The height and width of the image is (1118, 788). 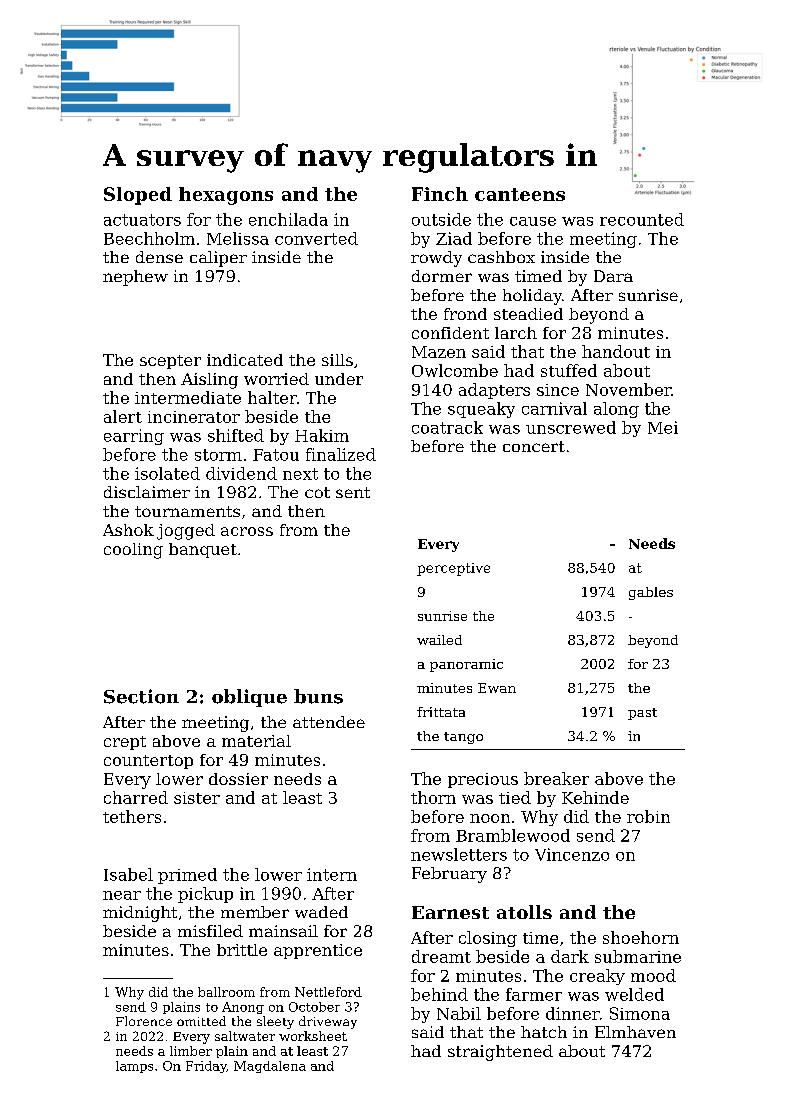 What do you see at coordinates (648, 816) in the image?
I see `robin` at bounding box center [648, 816].
